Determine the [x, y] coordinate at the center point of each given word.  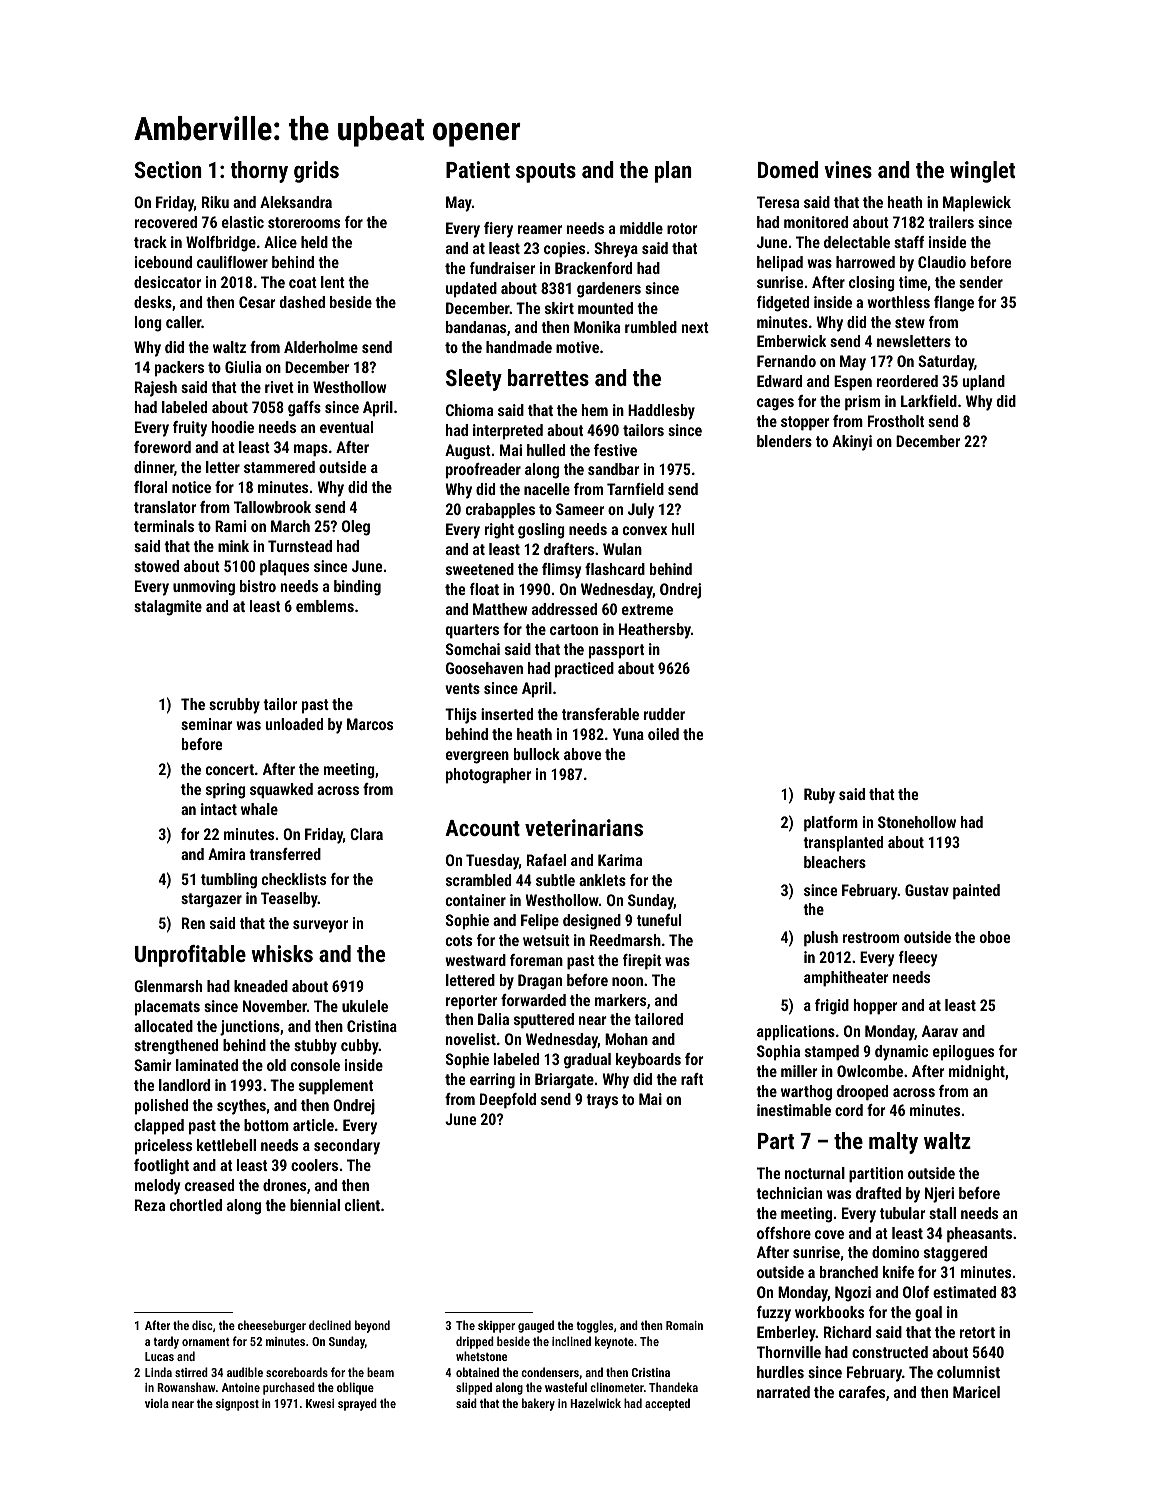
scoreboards [297, 1372]
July [641, 511]
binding [357, 588]
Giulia [243, 367]
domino [895, 1252]
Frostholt [896, 421]
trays [602, 1101]
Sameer [580, 509]
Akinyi [852, 443]
